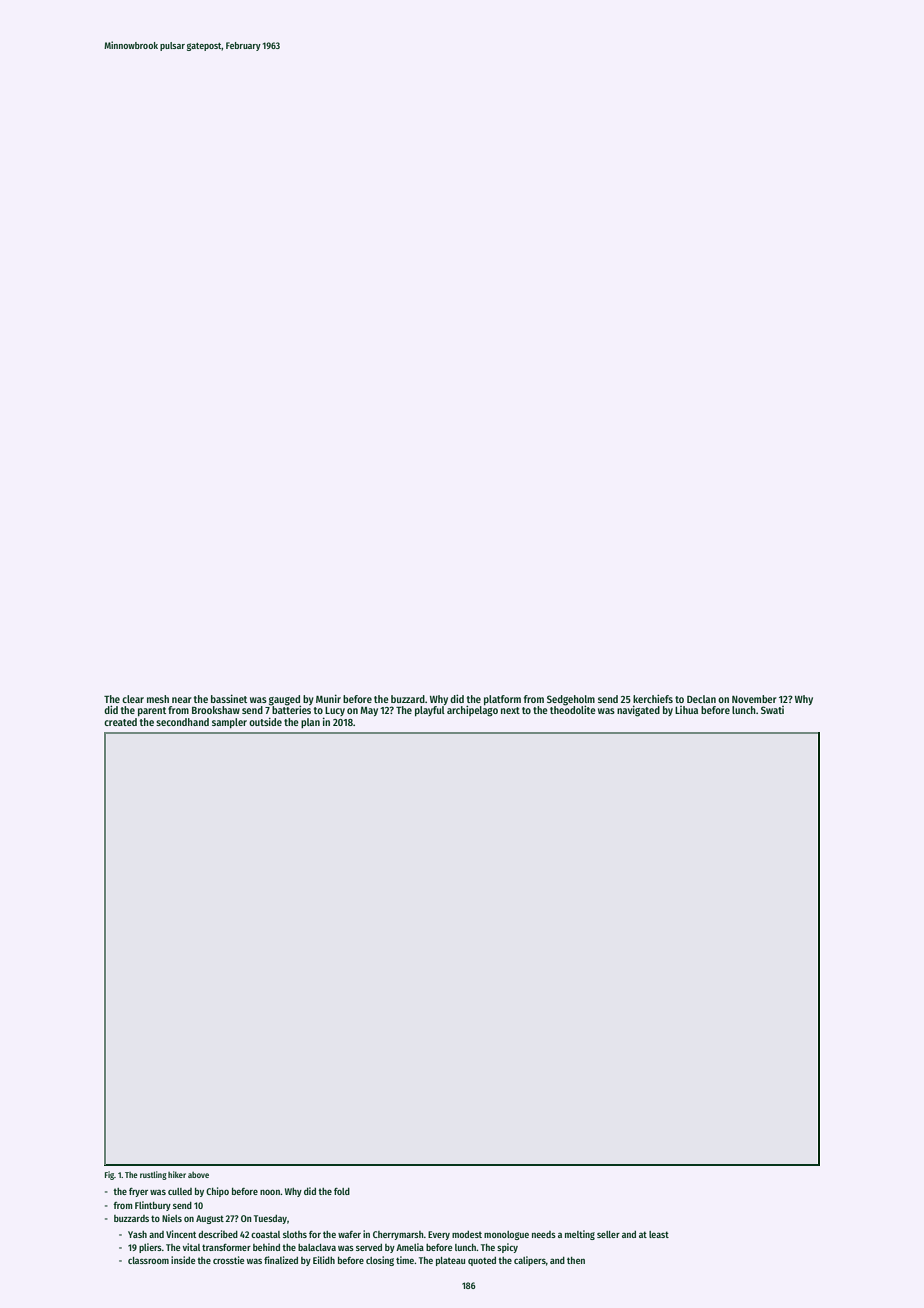 Image resolution: width=924 pixels, height=1308 pixels. What do you see at coordinates (285, 700) in the document?
I see `gauged` at bounding box center [285, 700].
